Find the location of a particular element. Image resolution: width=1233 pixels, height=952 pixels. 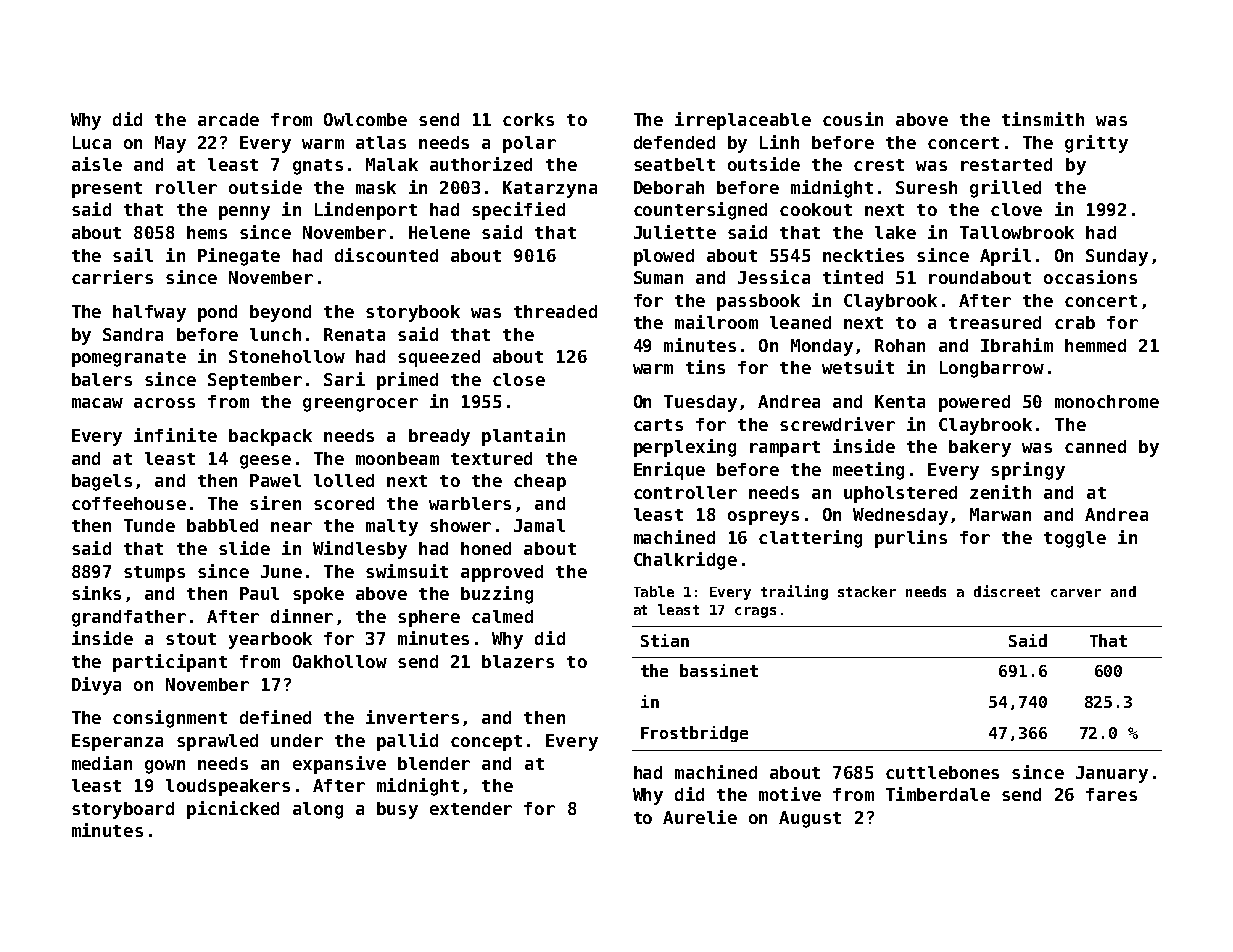

irreplaceable is located at coordinates (743, 121).
